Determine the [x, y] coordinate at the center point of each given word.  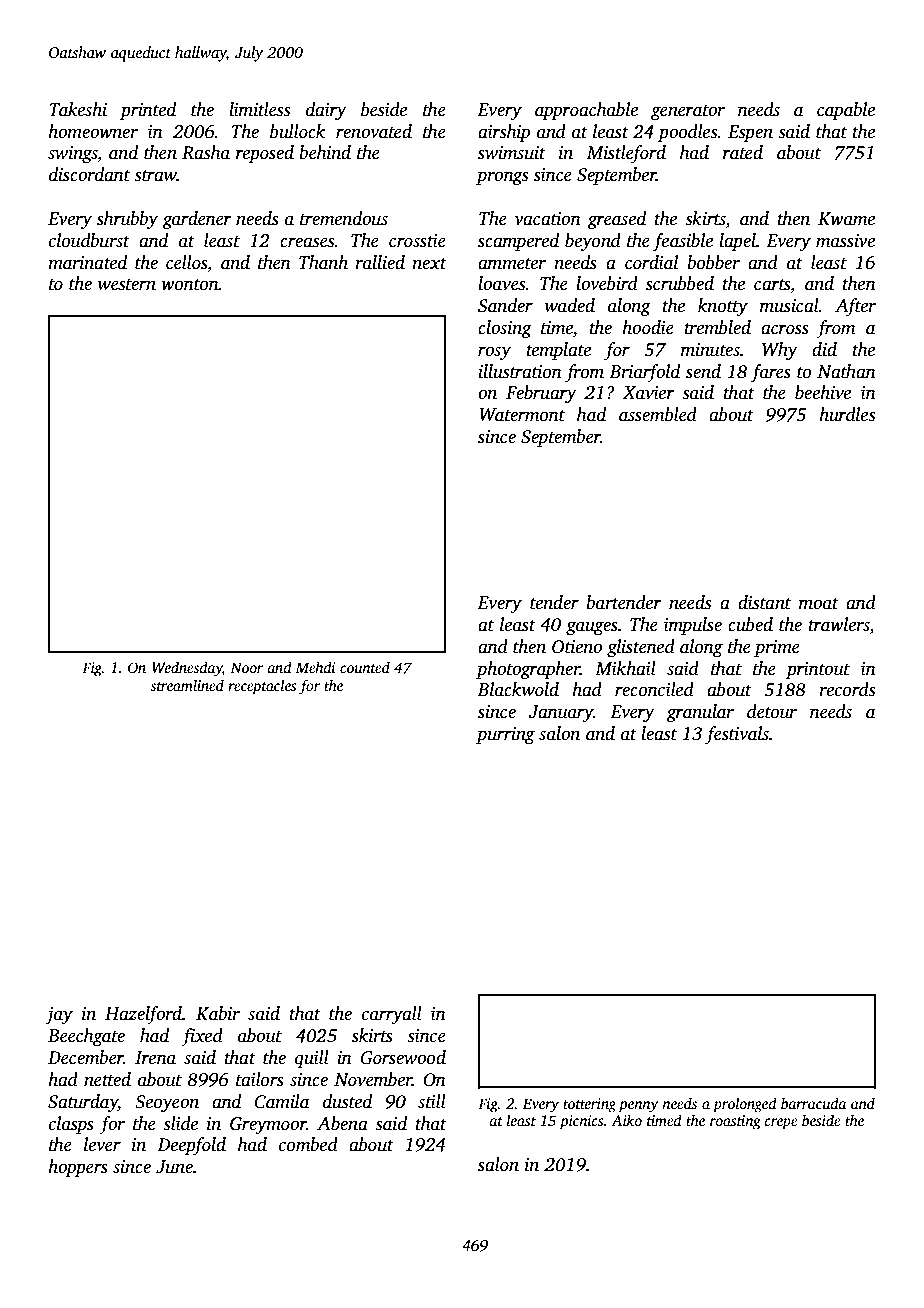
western [127, 285]
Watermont [522, 415]
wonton [190, 285]
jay [59, 1015]
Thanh [323, 262]
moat [819, 604]
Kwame [846, 219]
